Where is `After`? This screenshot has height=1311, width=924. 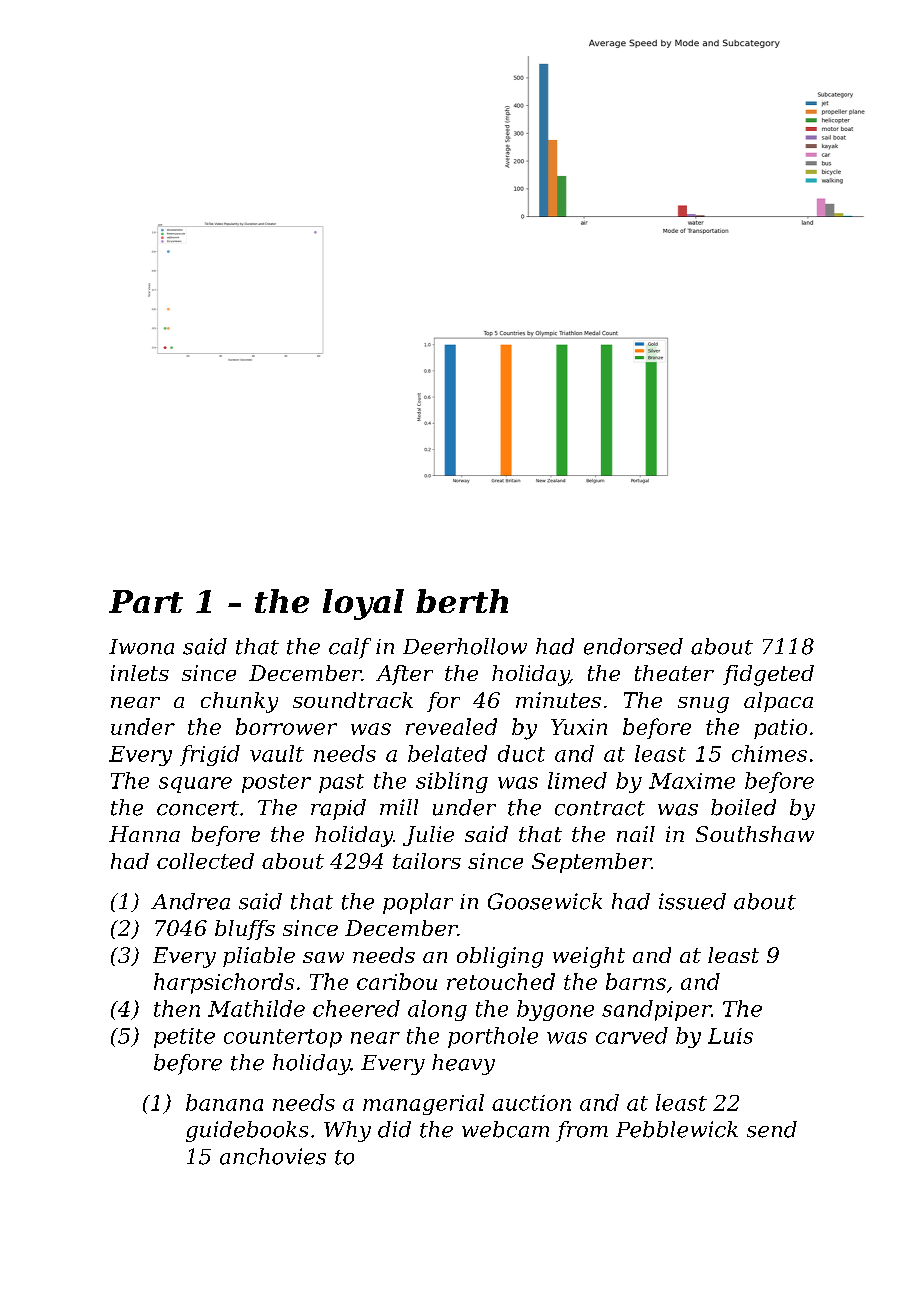
After is located at coordinates (404, 675).
